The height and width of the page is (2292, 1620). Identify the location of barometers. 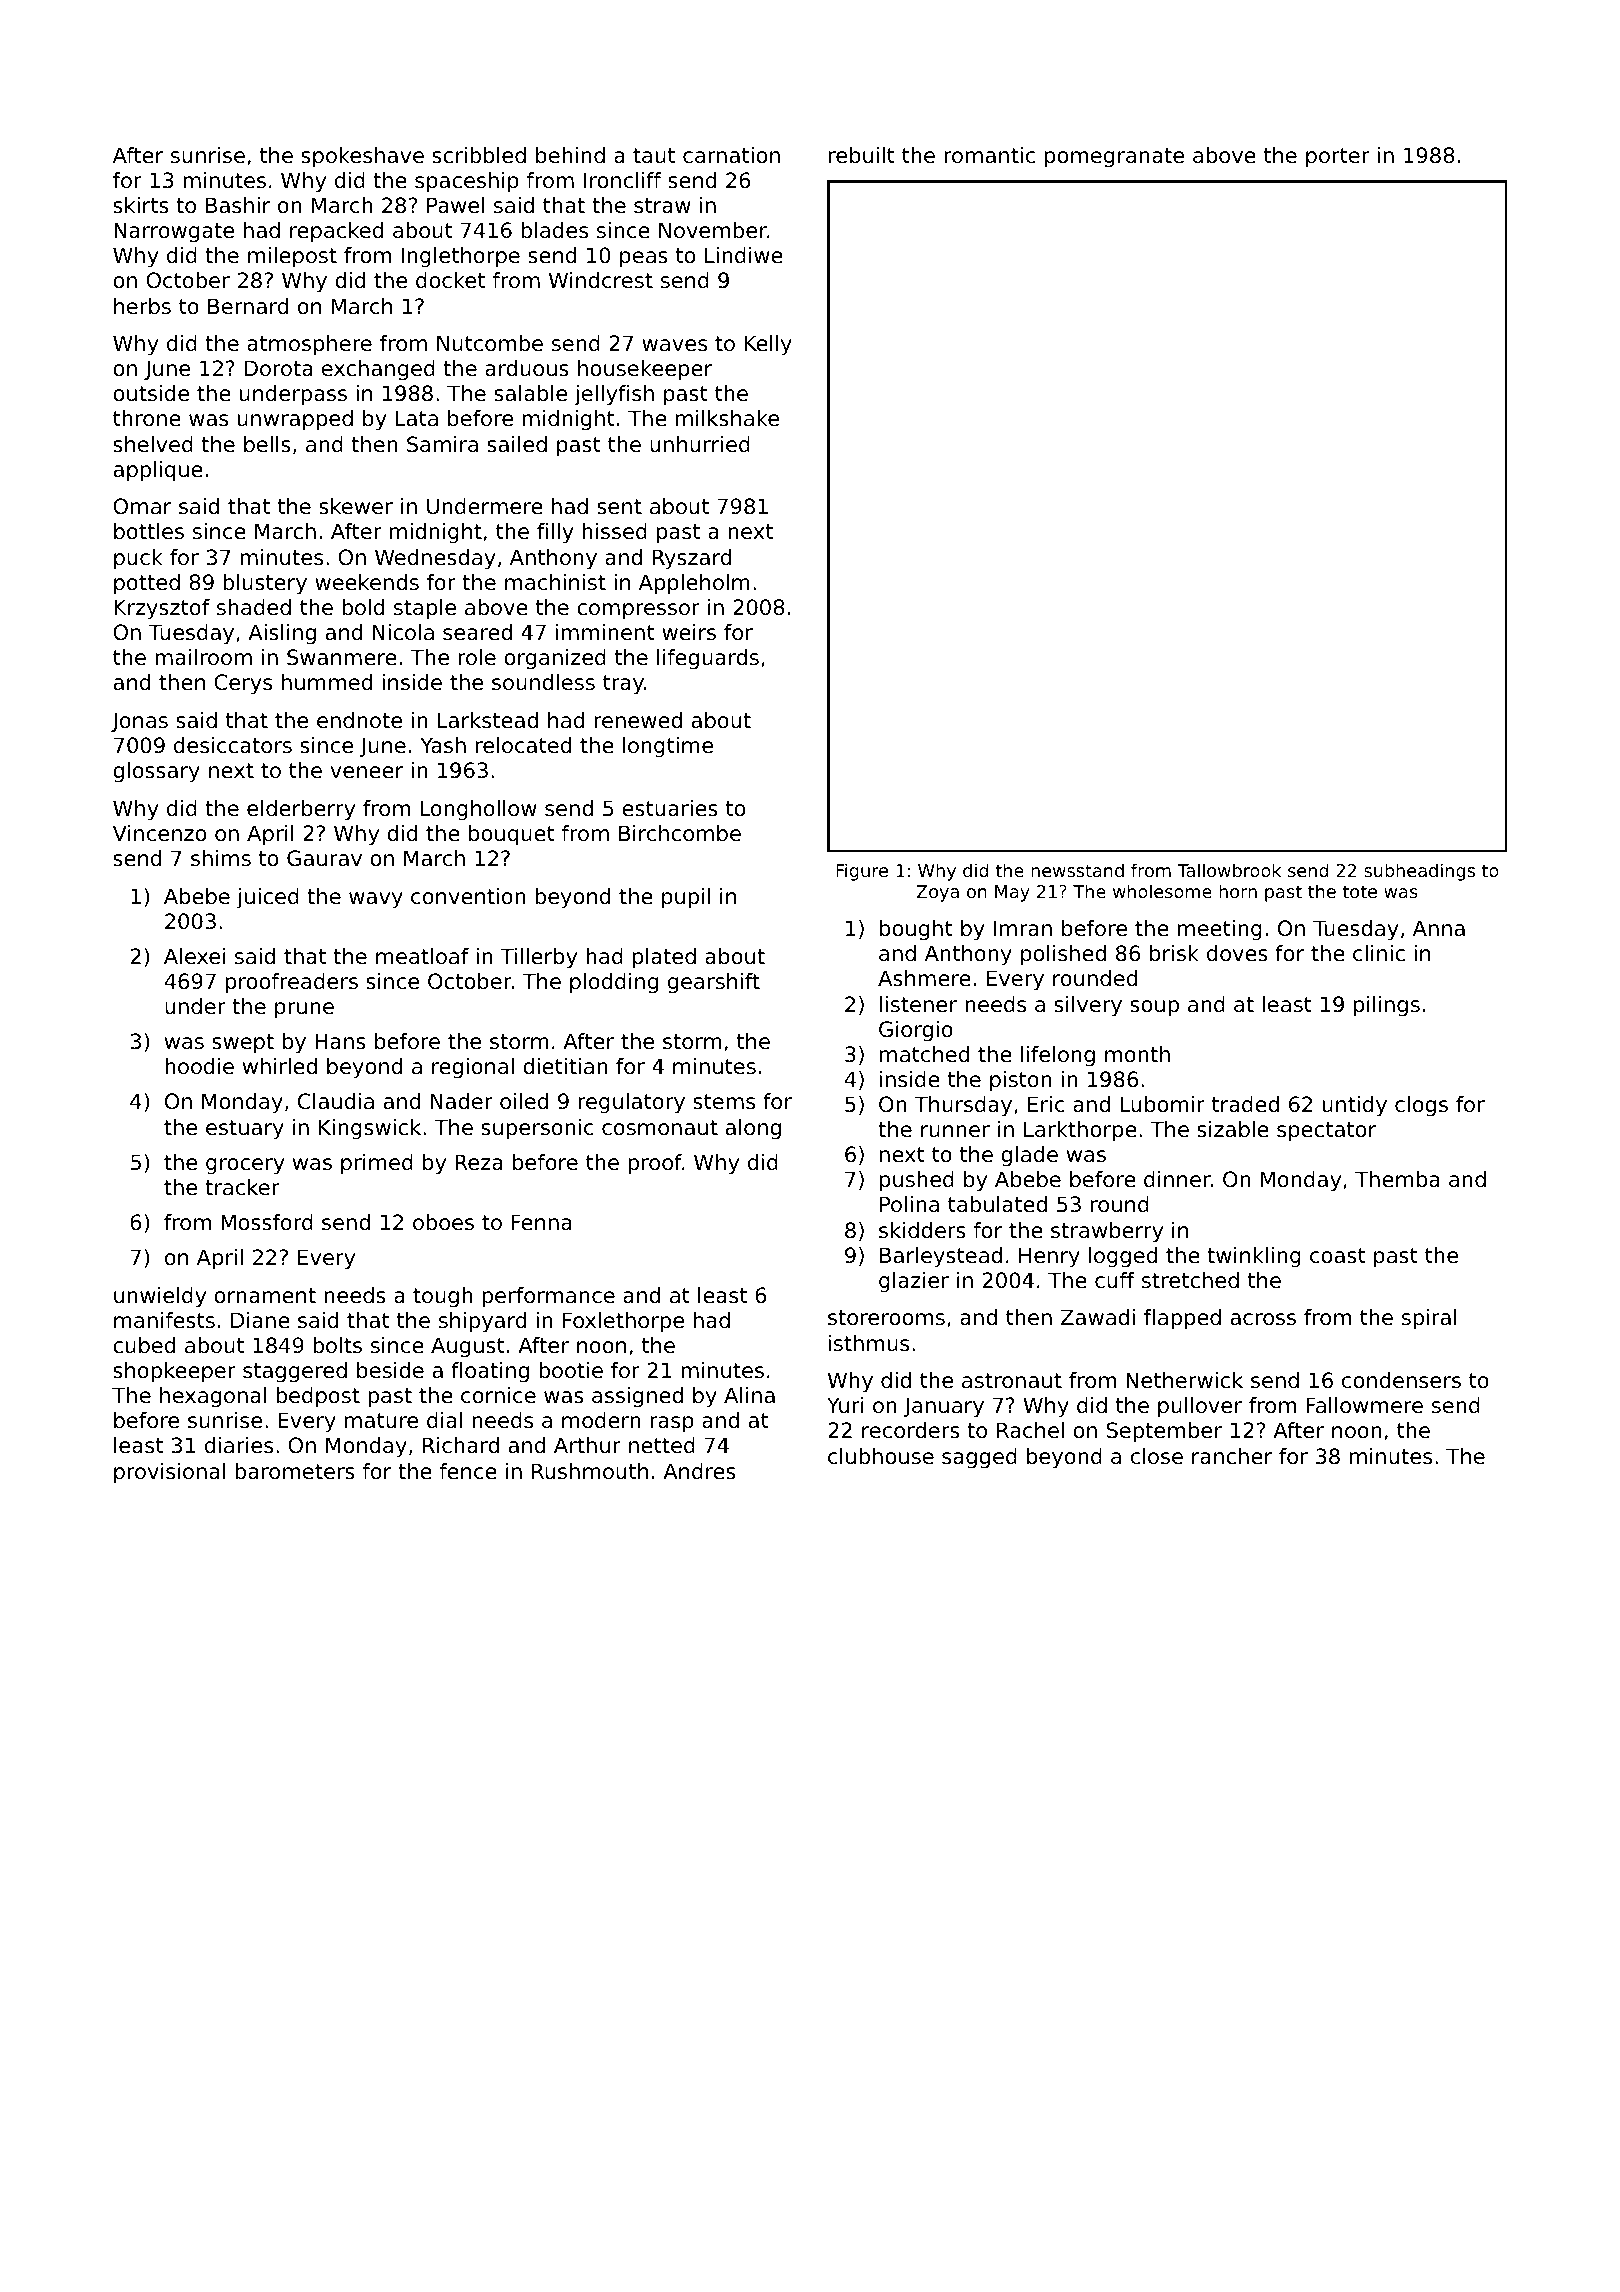
(295, 1471).
